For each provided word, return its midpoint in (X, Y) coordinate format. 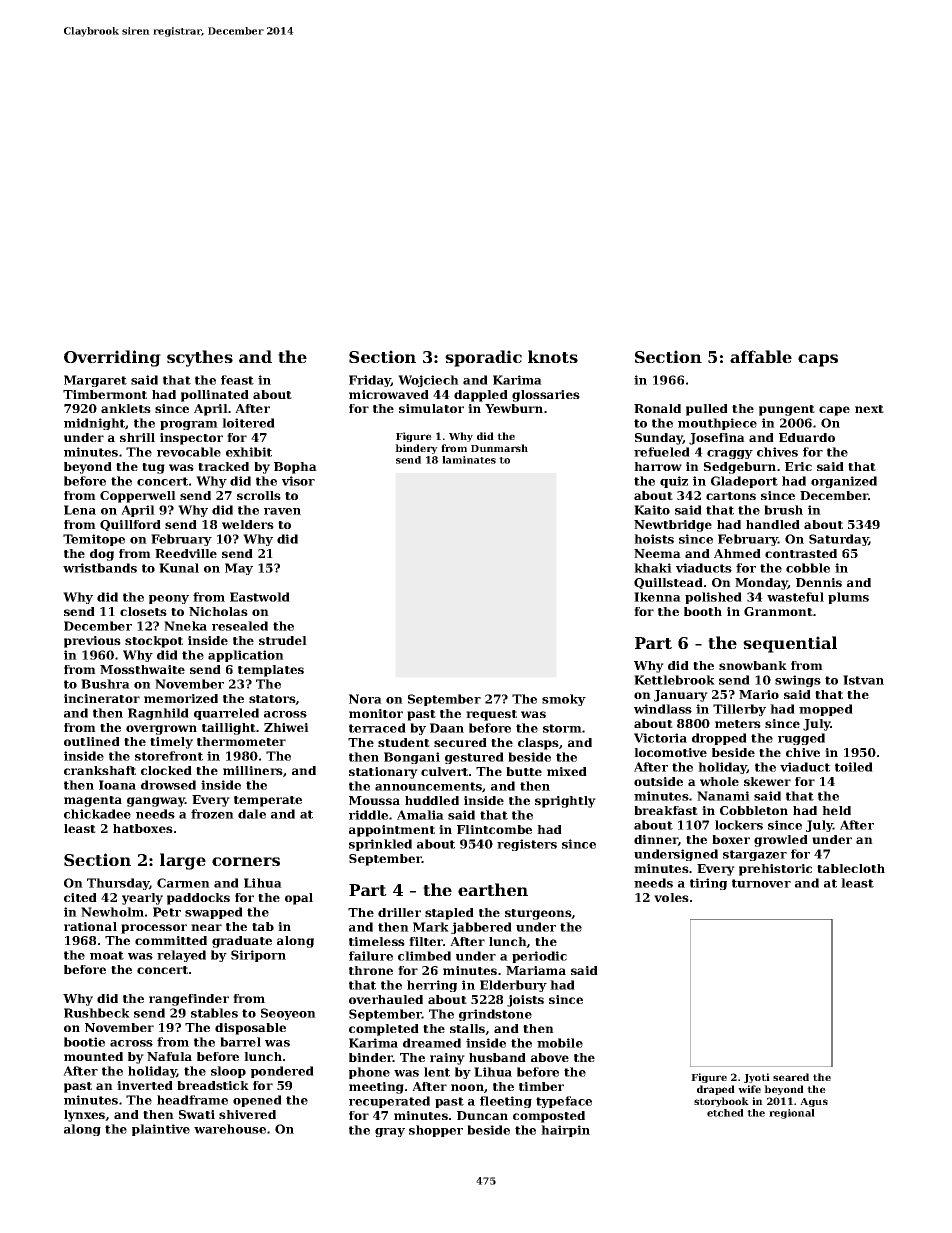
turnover (761, 883)
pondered (282, 1072)
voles (671, 897)
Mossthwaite (142, 669)
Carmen (183, 883)
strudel (283, 640)
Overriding (112, 358)
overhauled (386, 999)
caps (818, 360)
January (681, 696)
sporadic (483, 358)
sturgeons (538, 914)
